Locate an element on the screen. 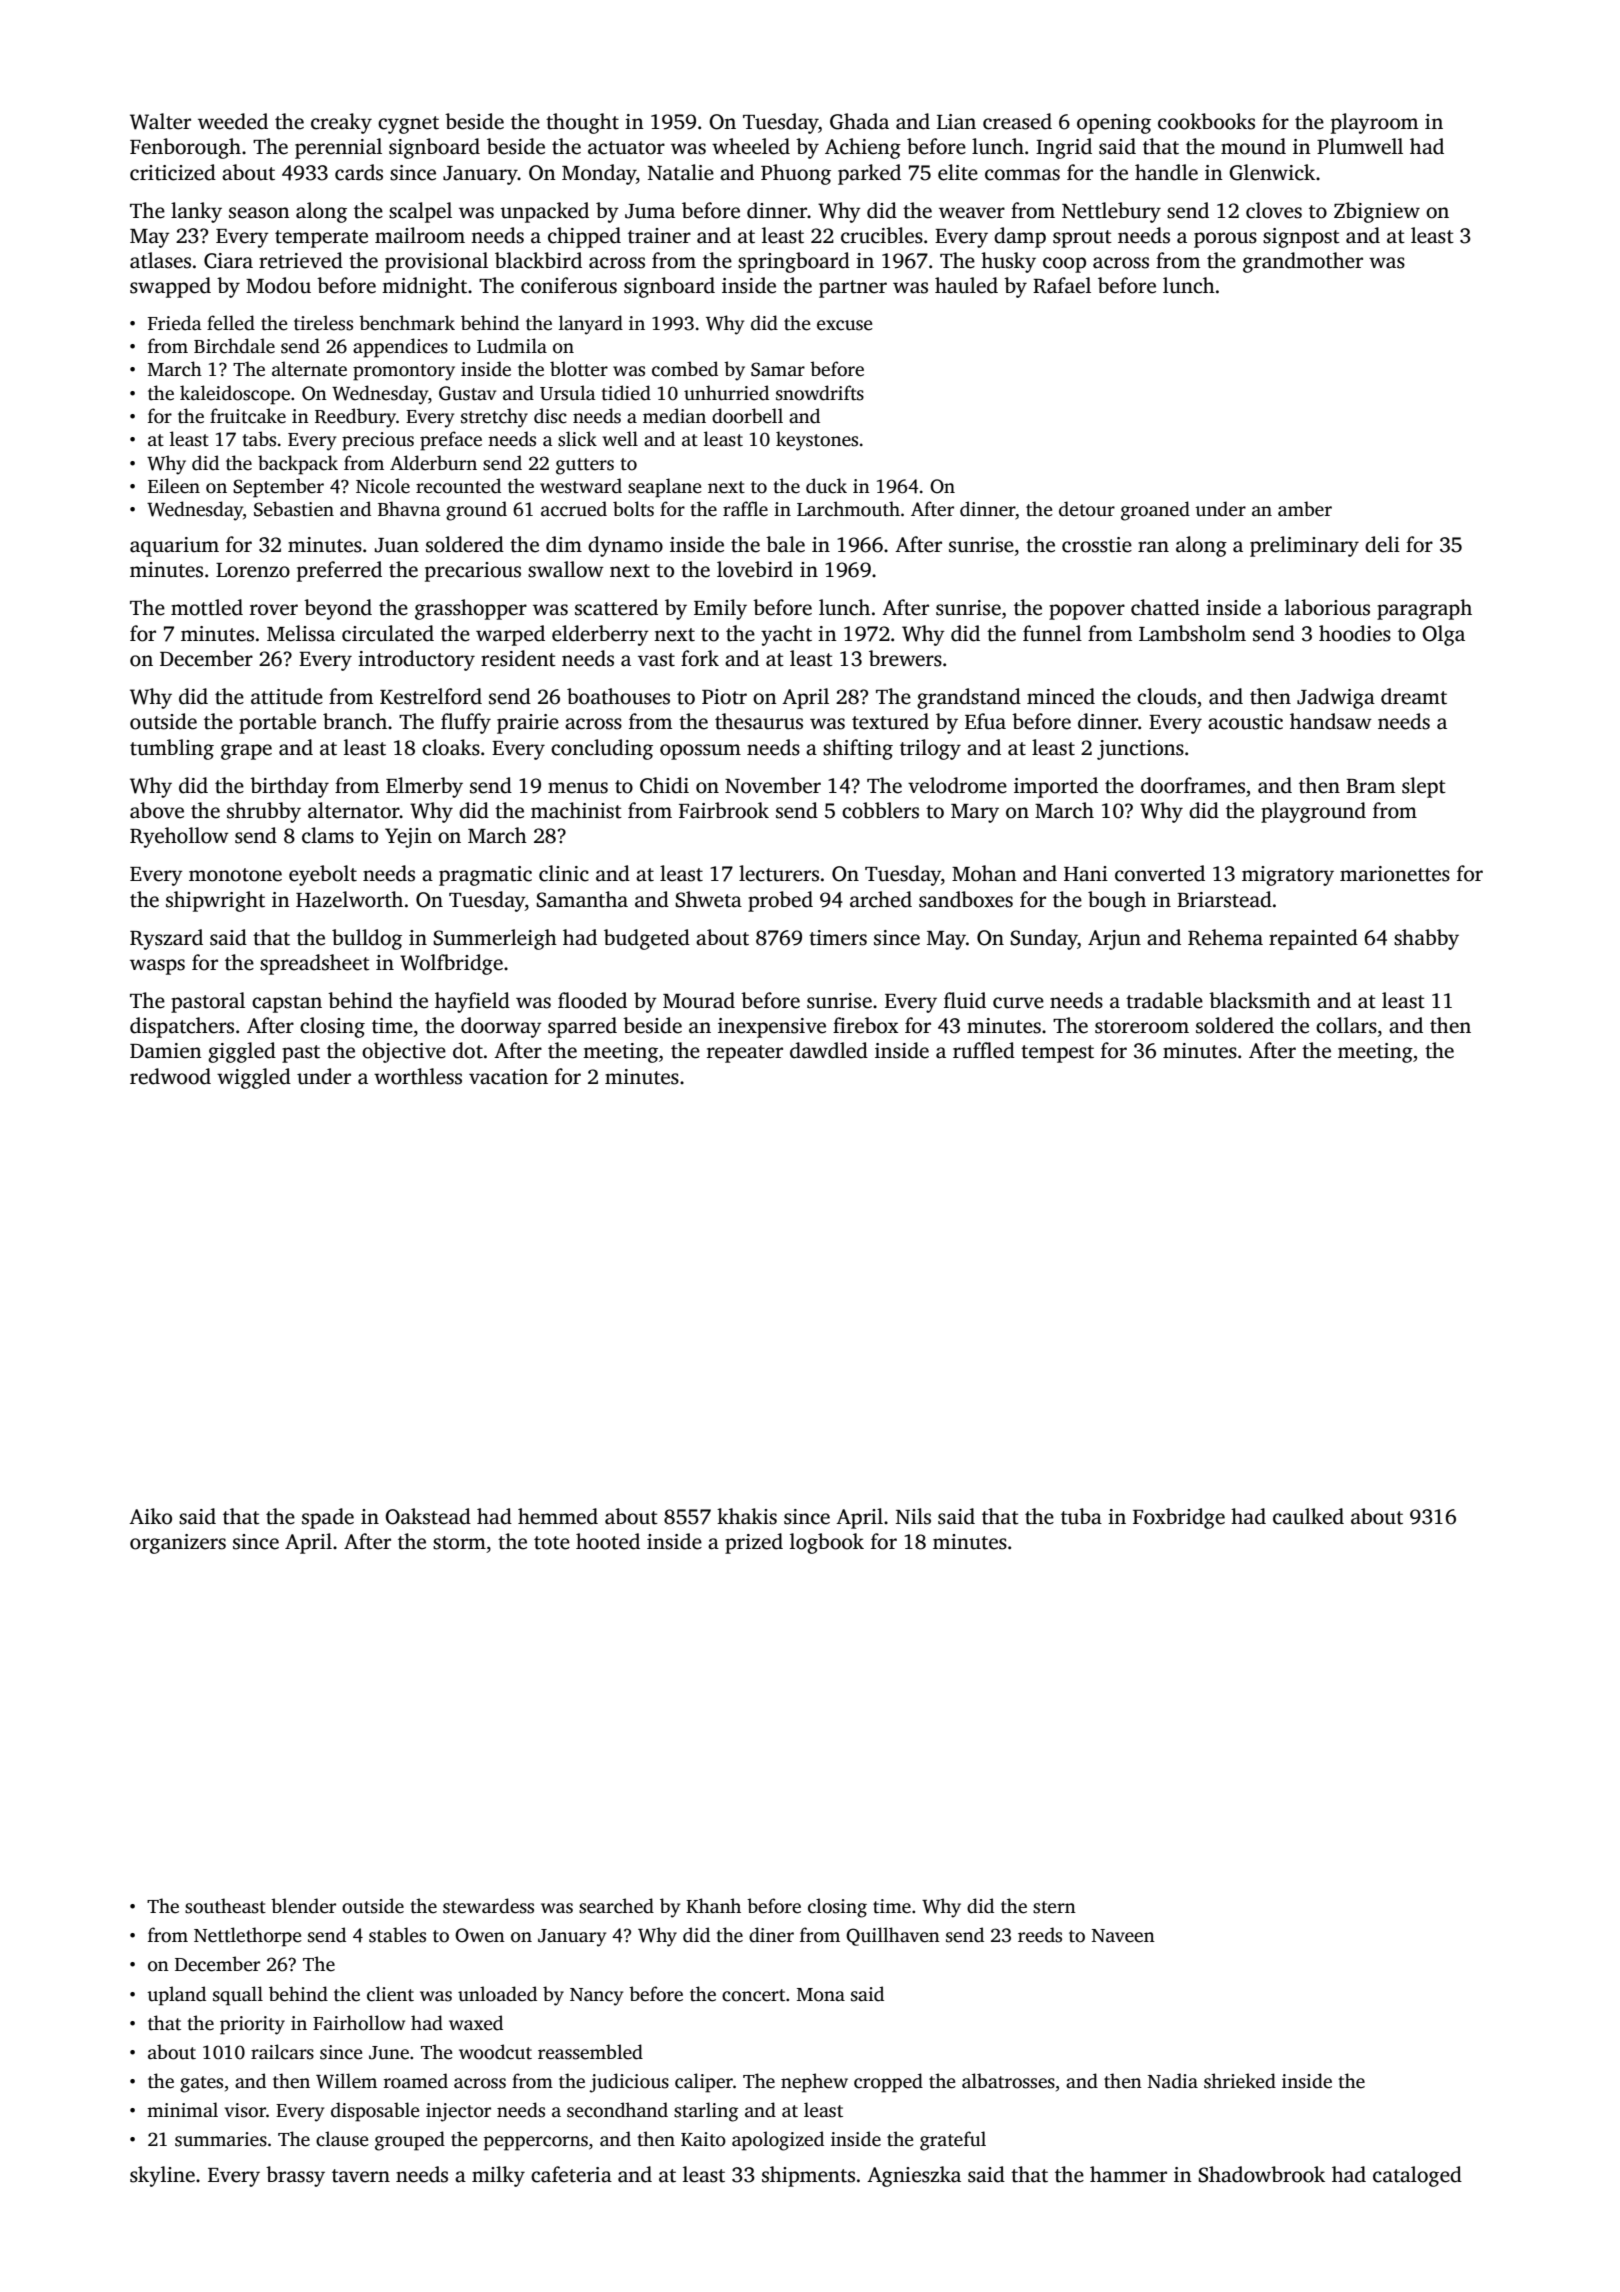 The image size is (1620, 2292). Agnieszka is located at coordinates (914, 2176).
